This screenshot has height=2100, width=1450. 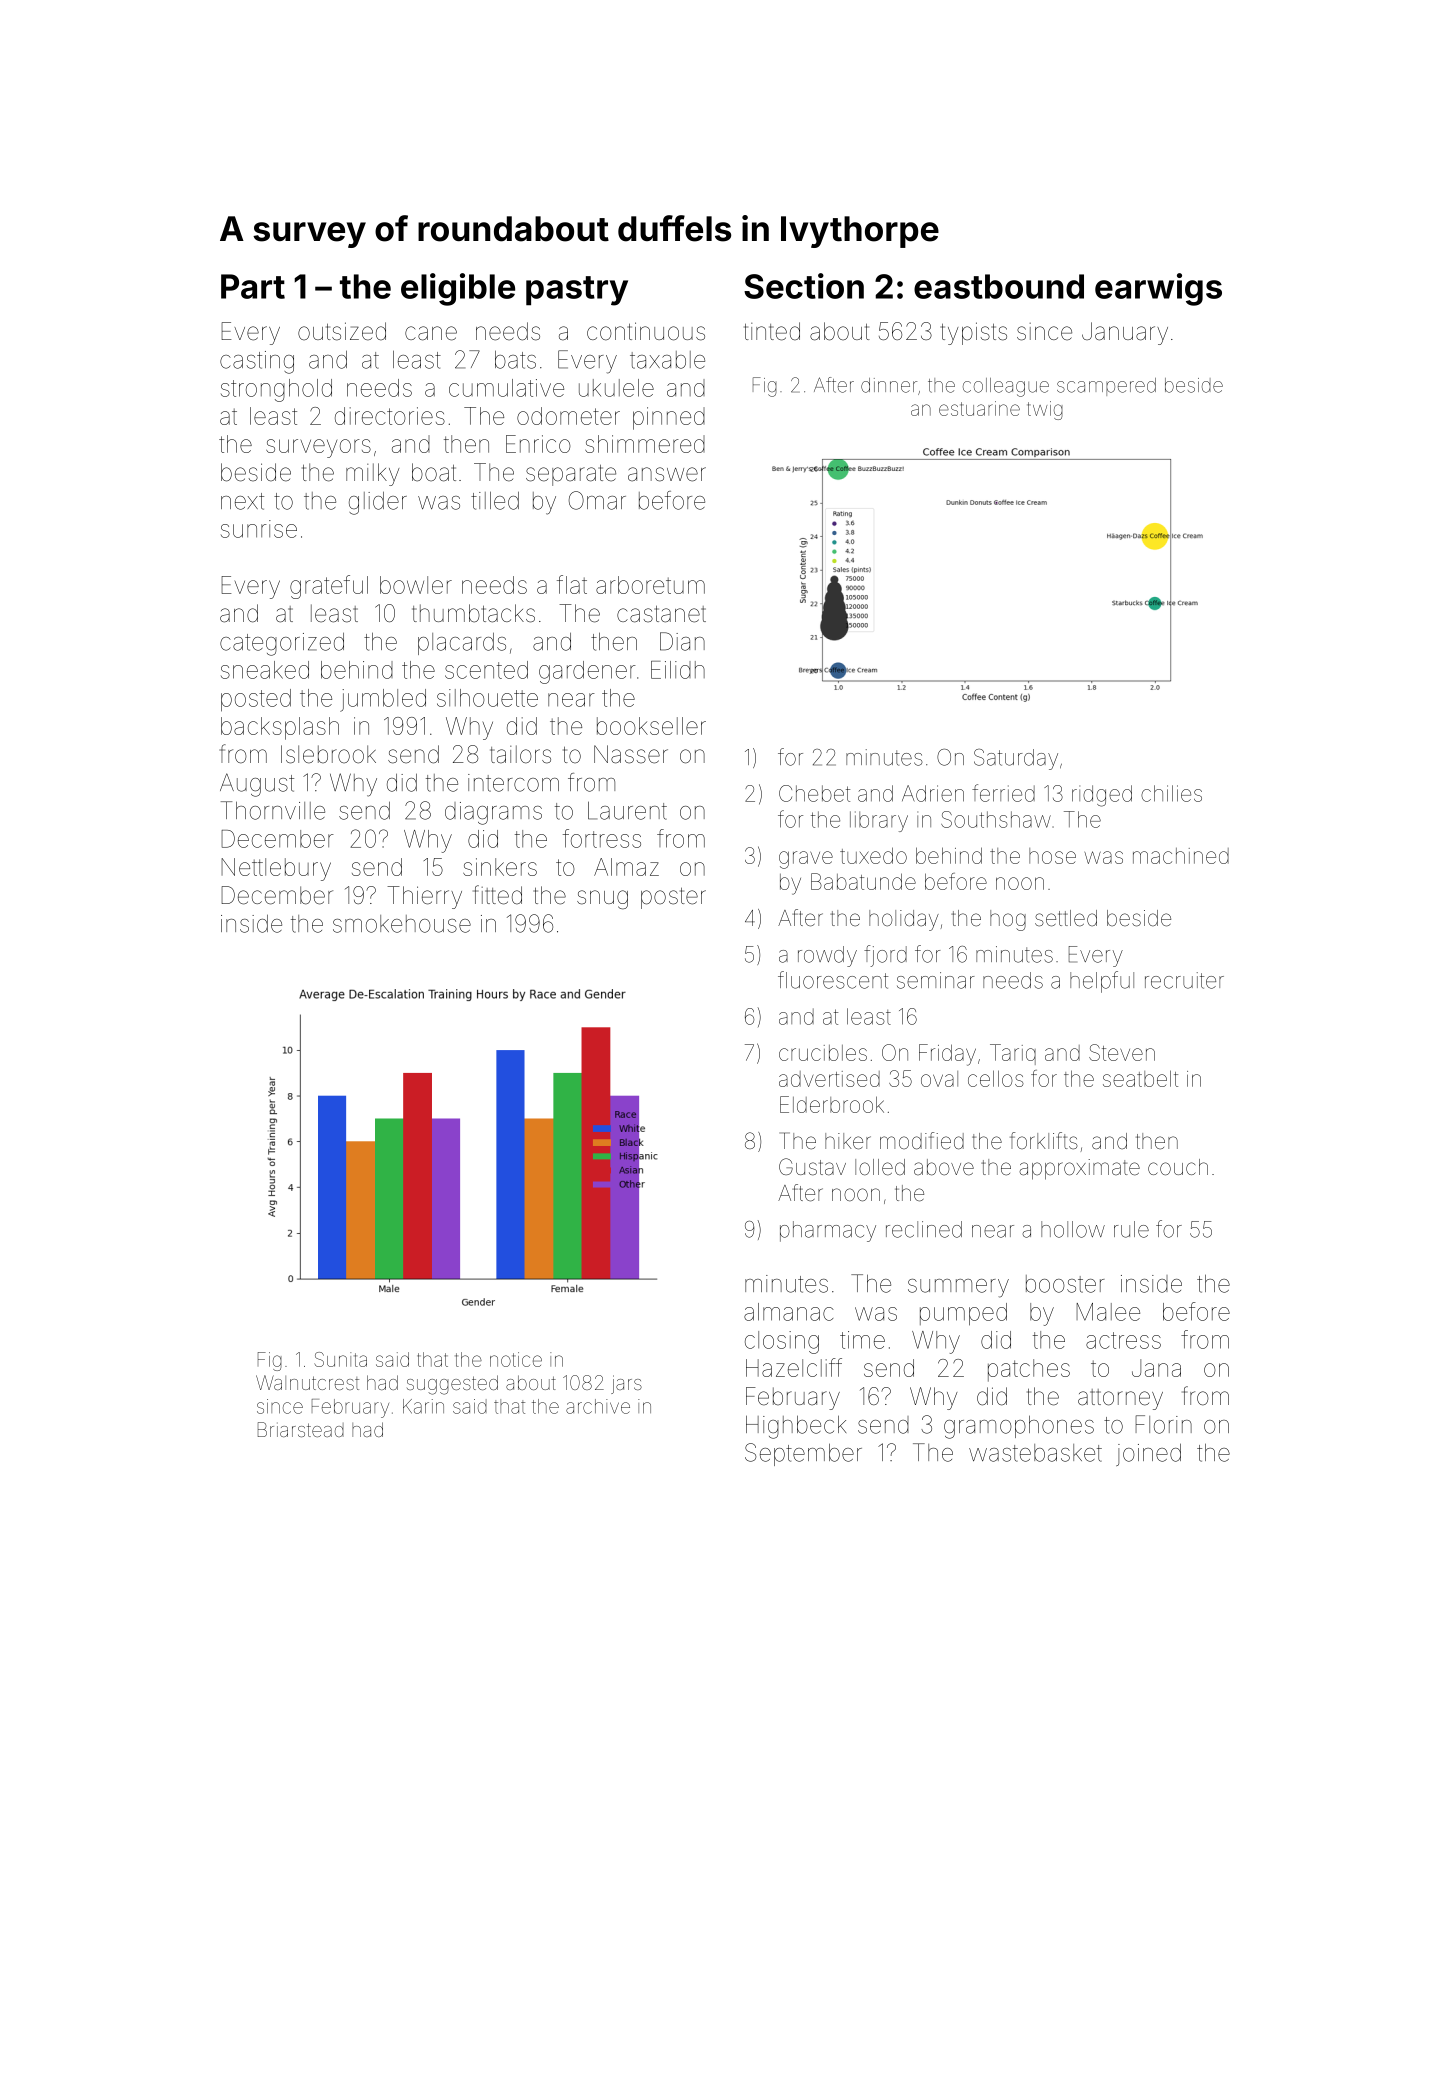 What do you see at coordinates (597, 500) in the screenshot?
I see `Omar` at bounding box center [597, 500].
